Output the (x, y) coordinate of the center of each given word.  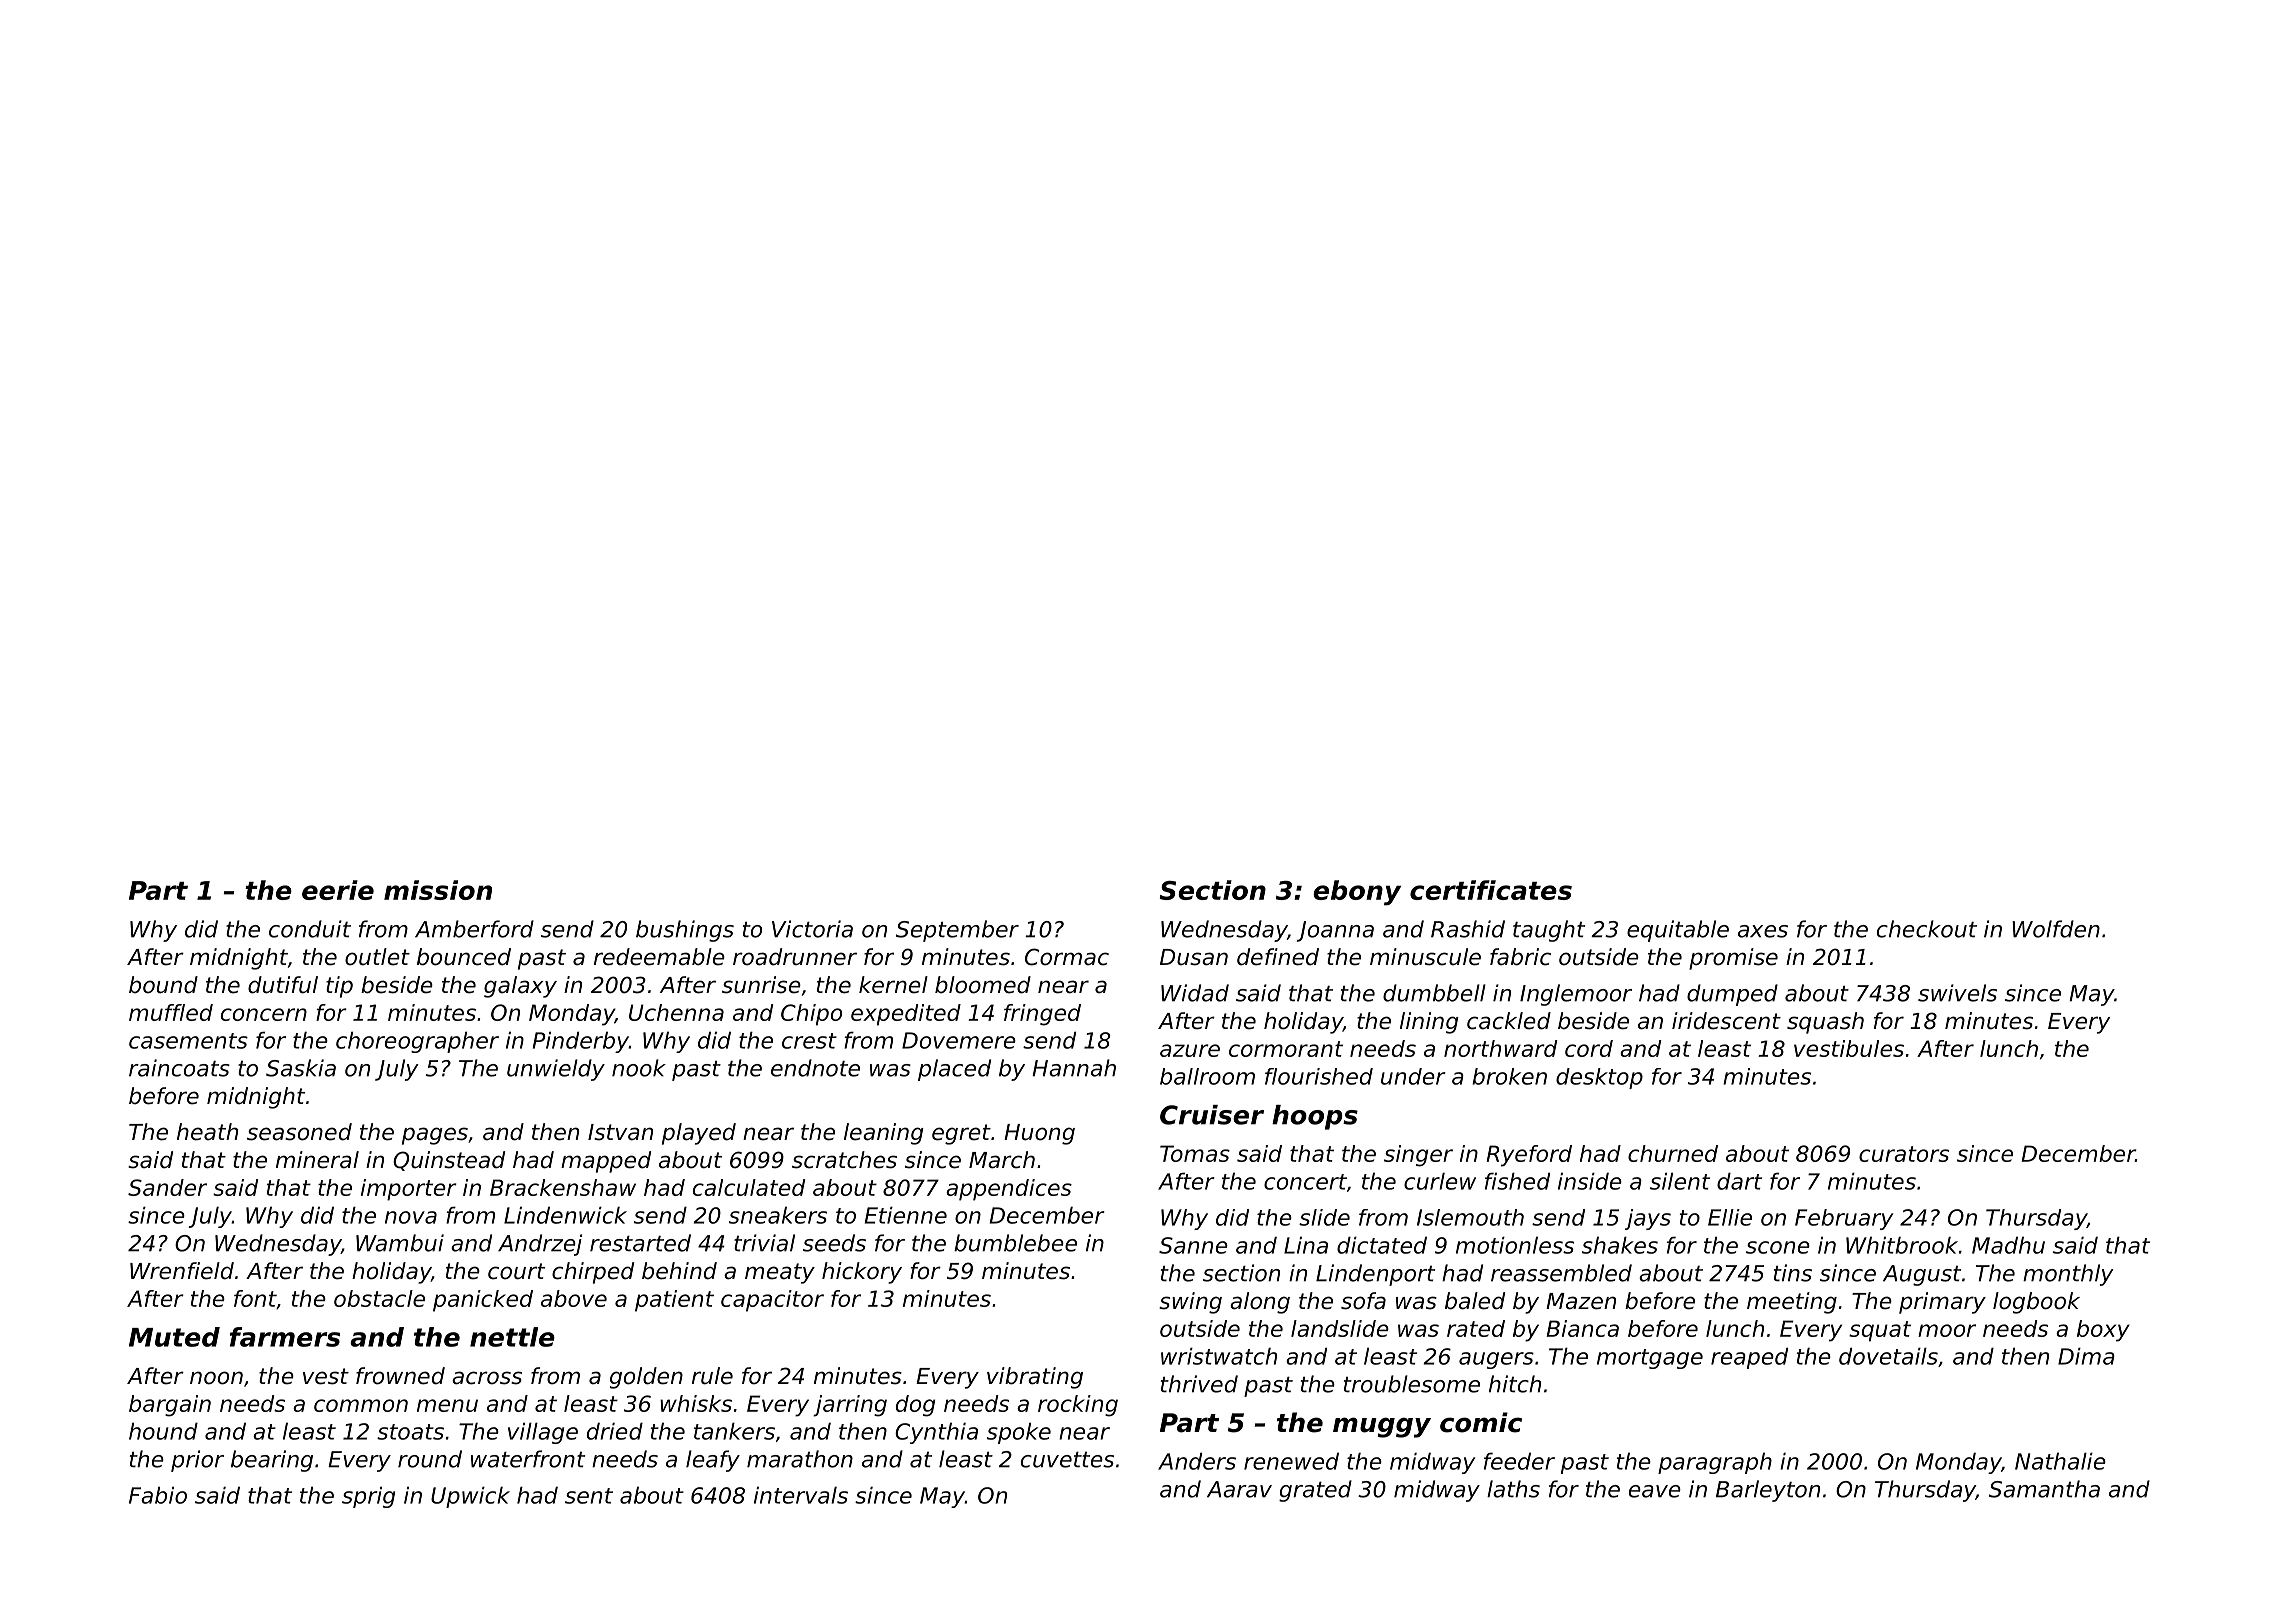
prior (197, 1461)
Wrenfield (182, 1271)
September (957, 931)
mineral (317, 1160)
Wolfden (2056, 929)
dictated (1382, 1245)
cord (1589, 1048)
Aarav (1239, 1489)
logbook (2036, 1303)
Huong (1039, 1134)
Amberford (474, 929)
